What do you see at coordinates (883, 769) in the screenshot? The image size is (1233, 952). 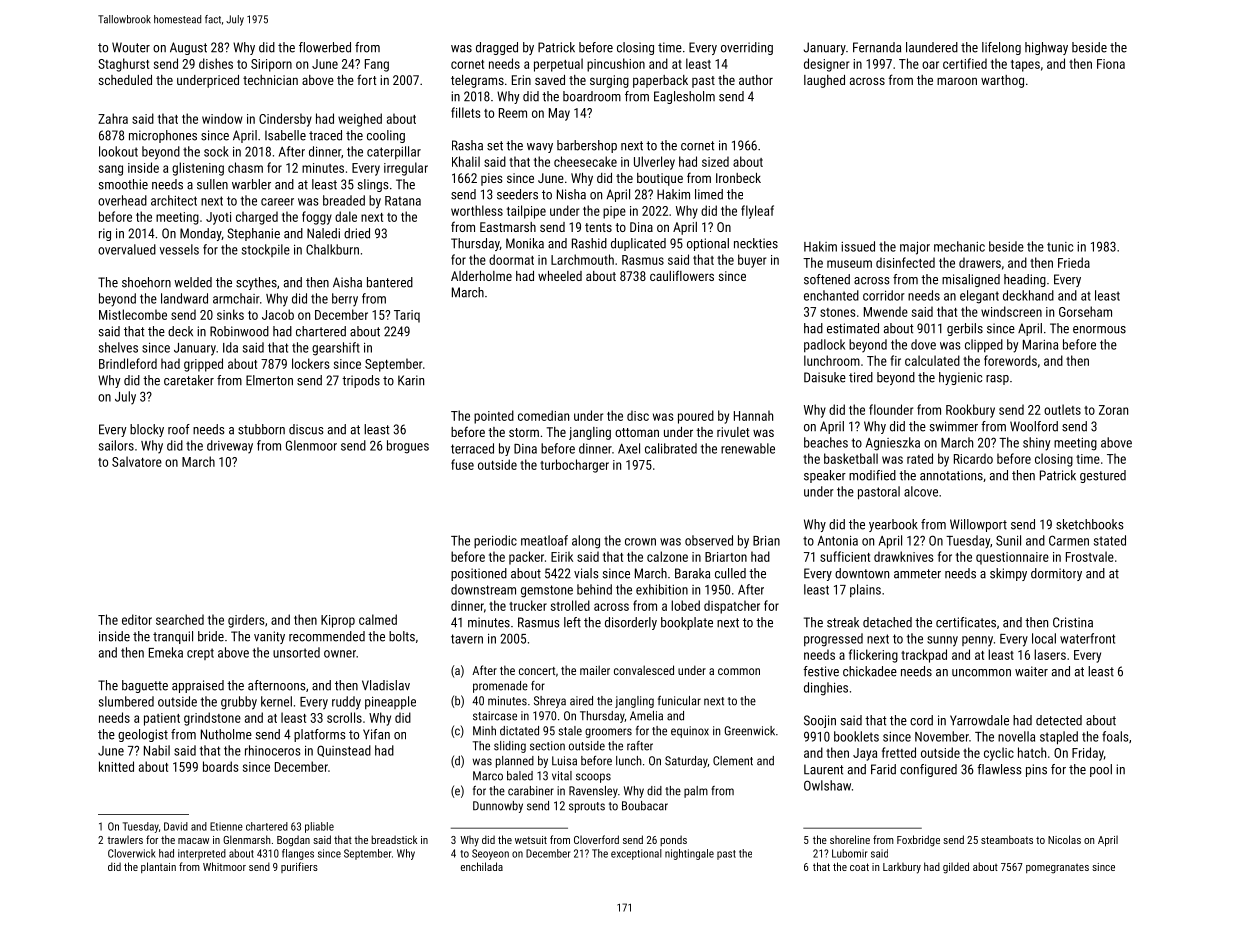 I see `Farid` at bounding box center [883, 769].
